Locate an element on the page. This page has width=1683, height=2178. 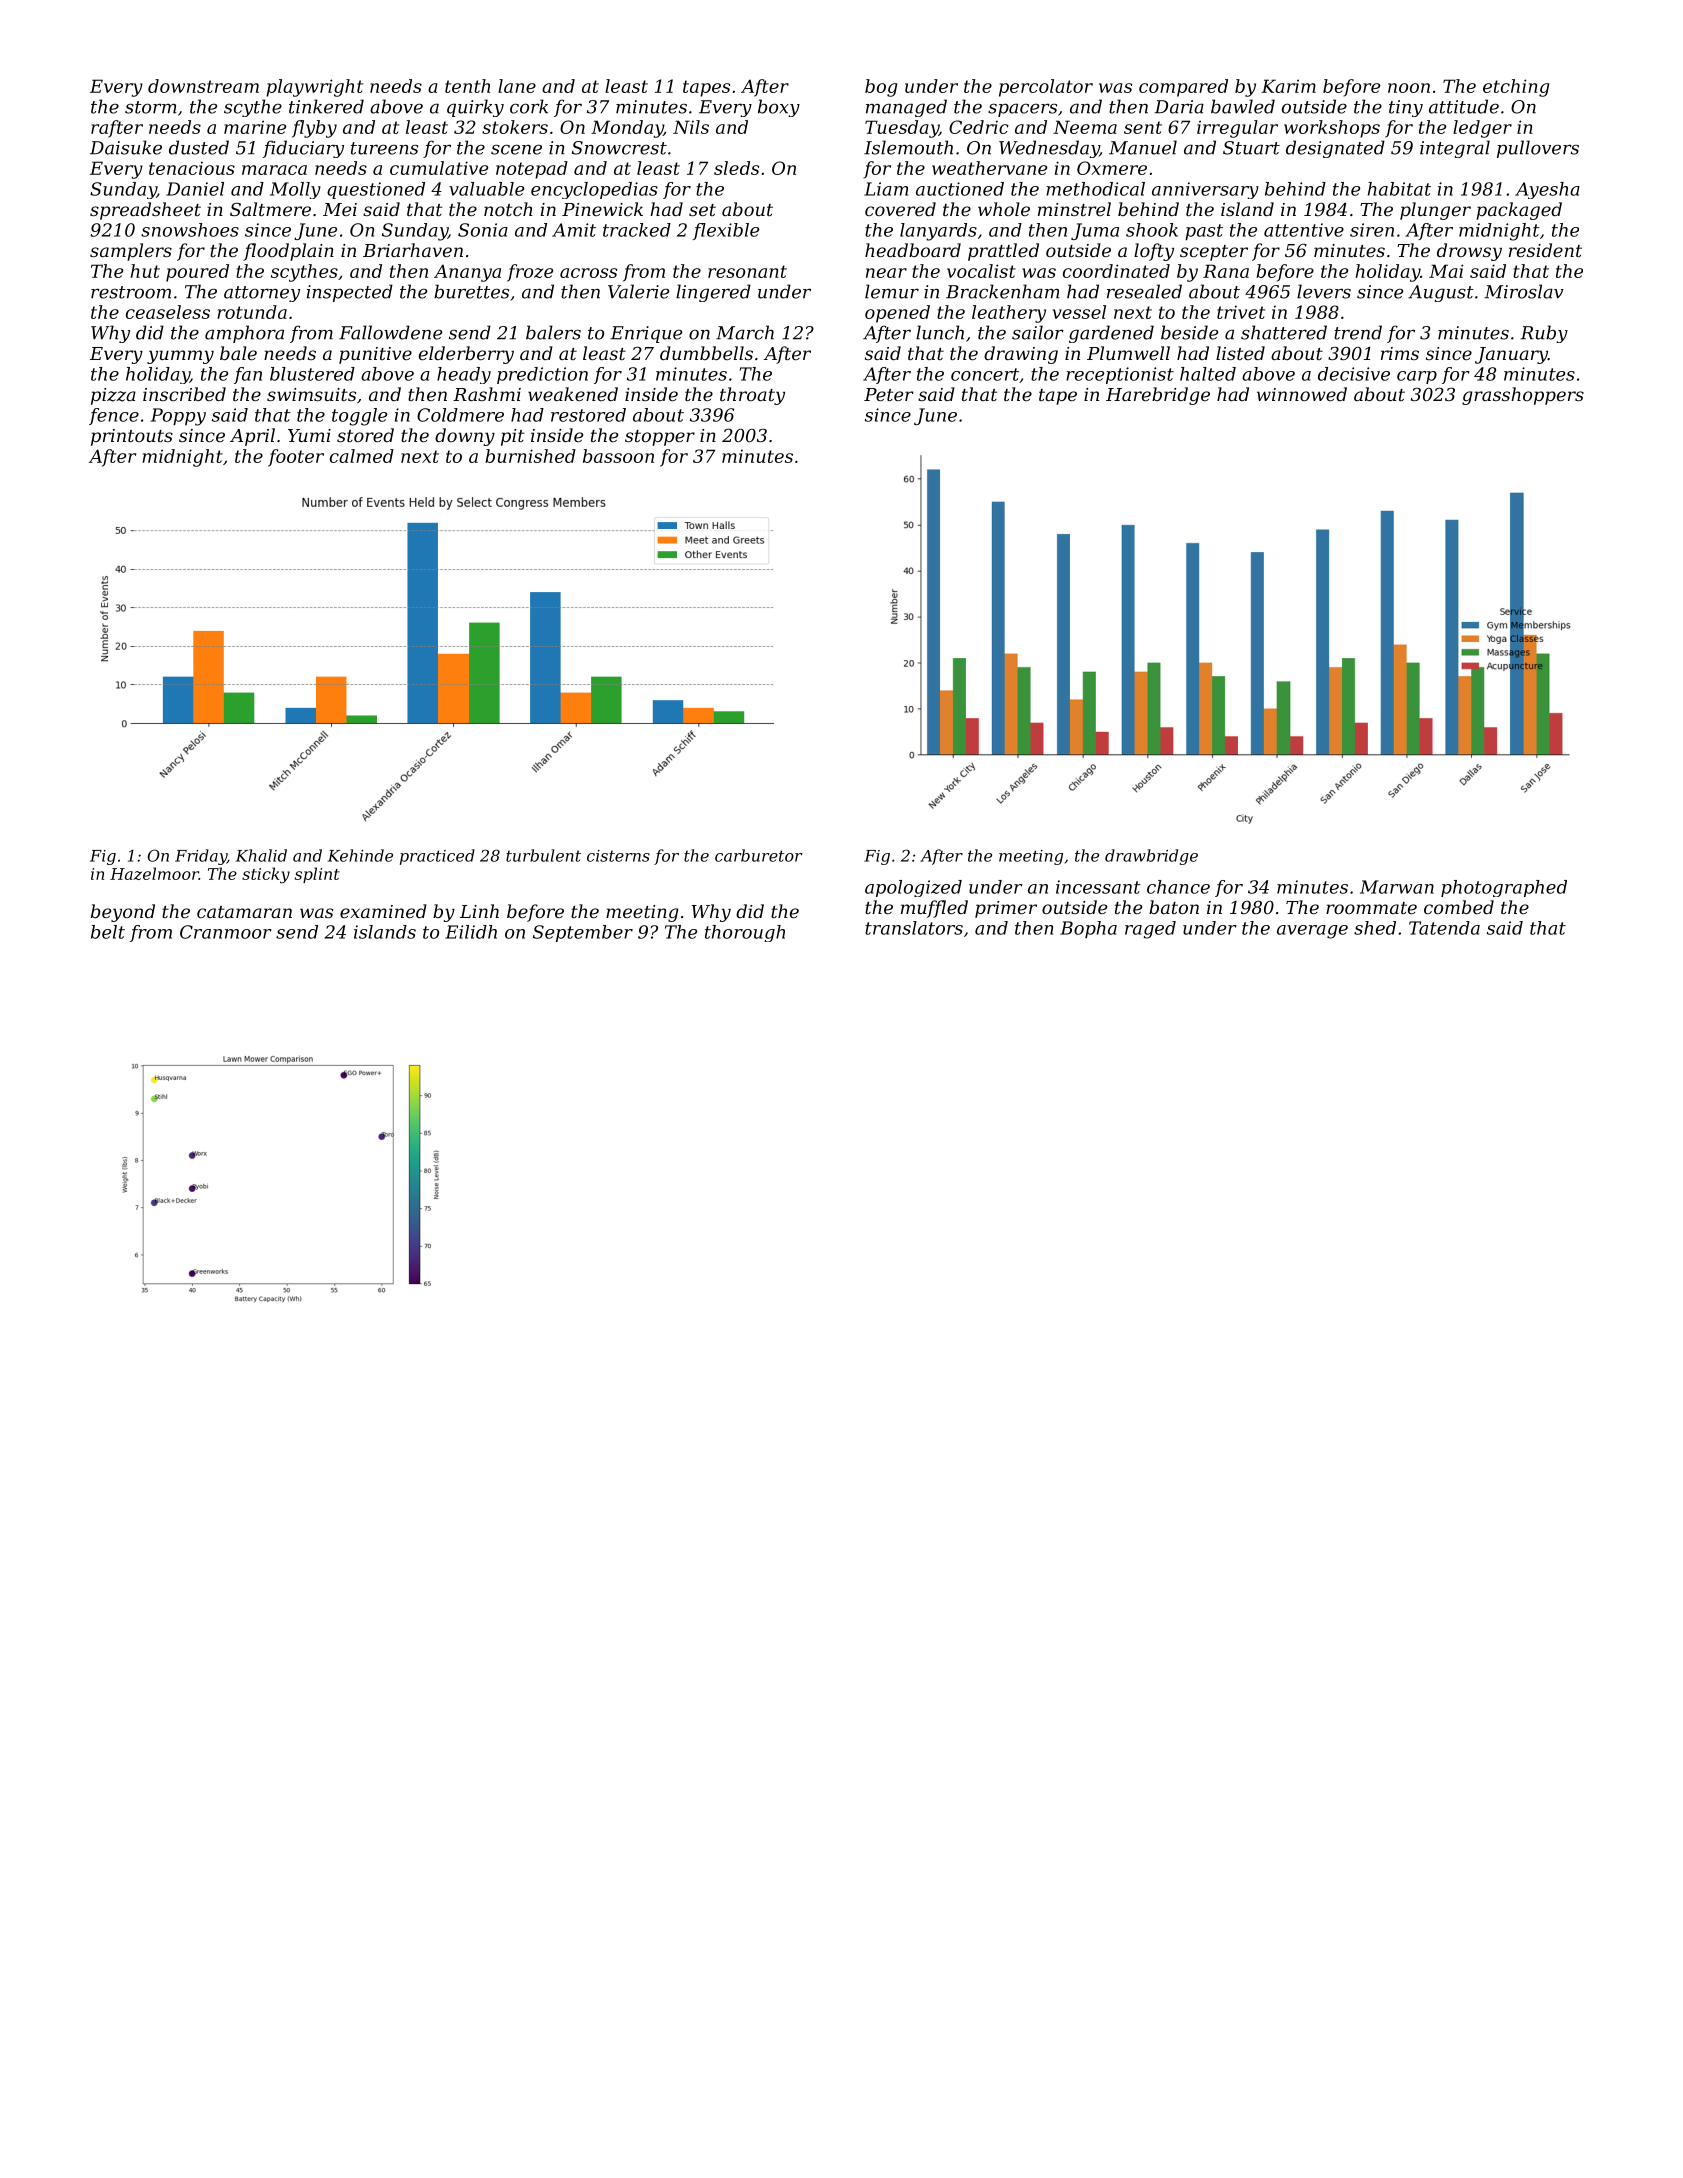
tracked is located at coordinates (637, 230).
